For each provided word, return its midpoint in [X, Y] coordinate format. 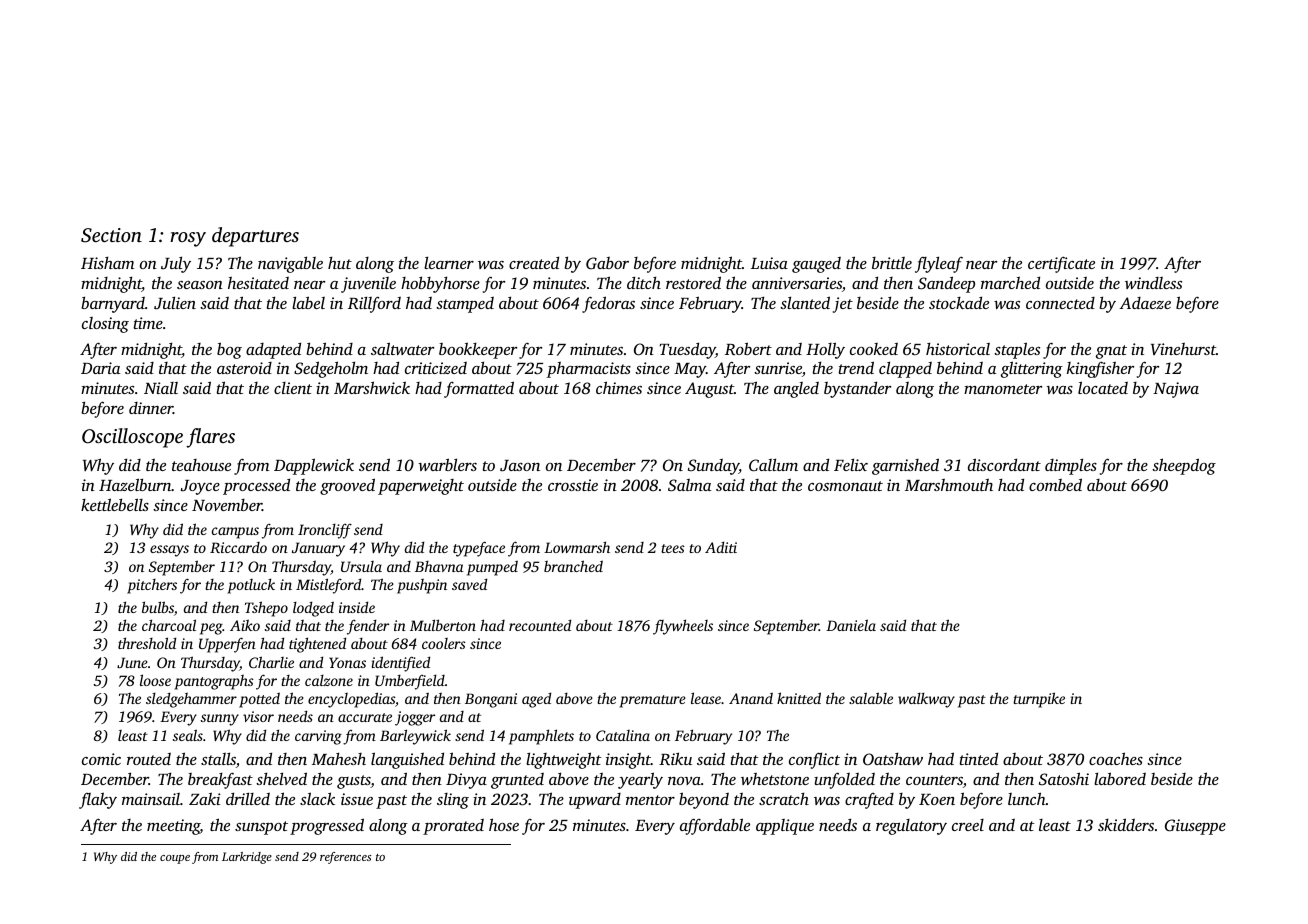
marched [1010, 282]
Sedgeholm [331, 369]
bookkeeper [478, 350]
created [534, 262]
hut [340, 263]
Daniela [851, 625]
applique [785, 827]
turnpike [1039, 700]
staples [1017, 350]
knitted [799, 698]
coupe [175, 859]
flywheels [683, 627]
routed [149, 759]
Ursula [361, 566]
